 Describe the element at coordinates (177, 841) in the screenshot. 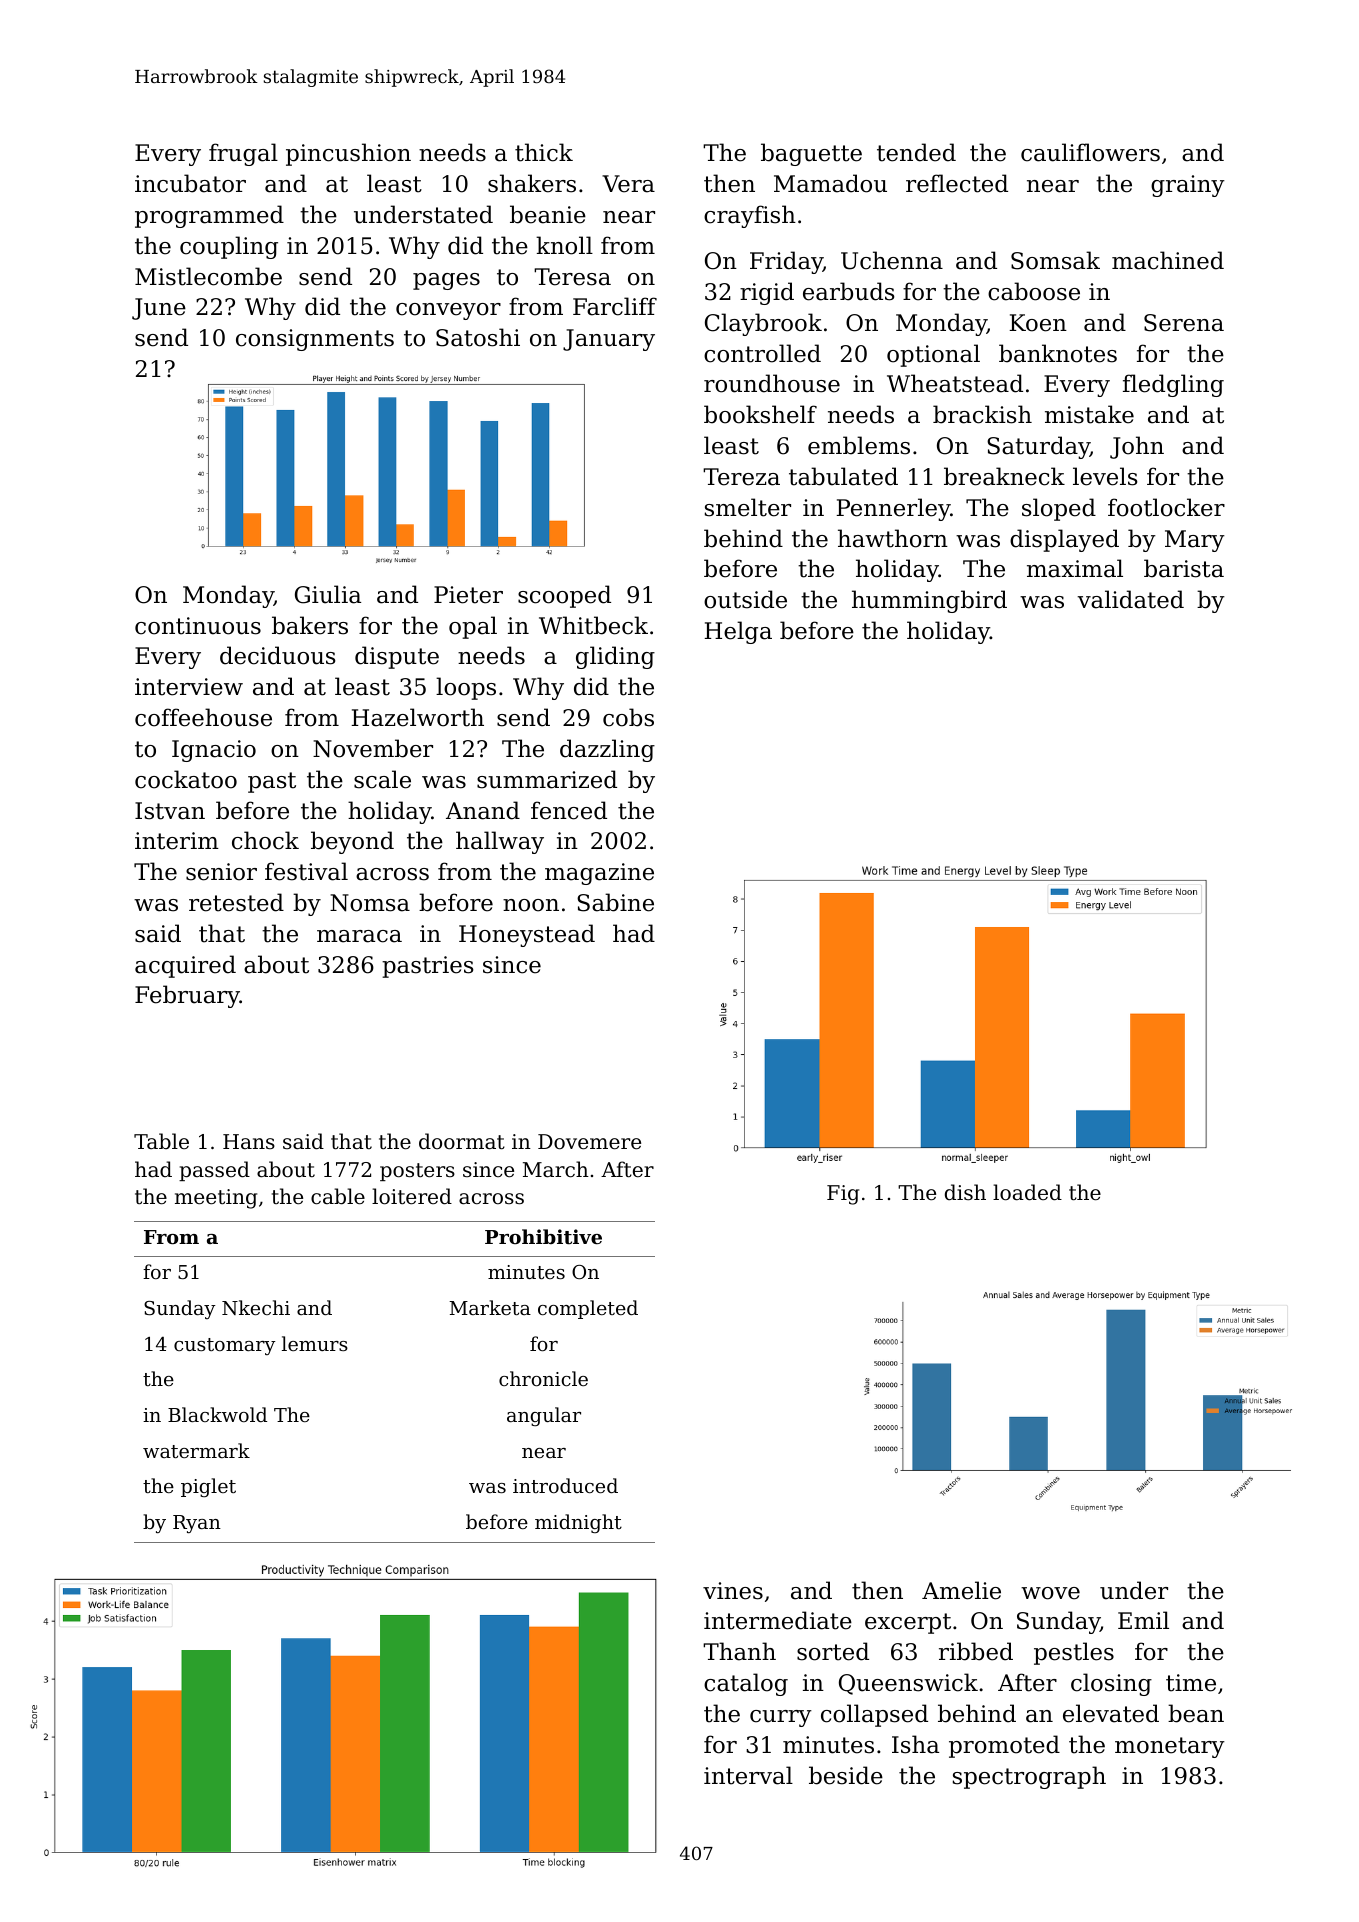

I see `interim` at that location.
